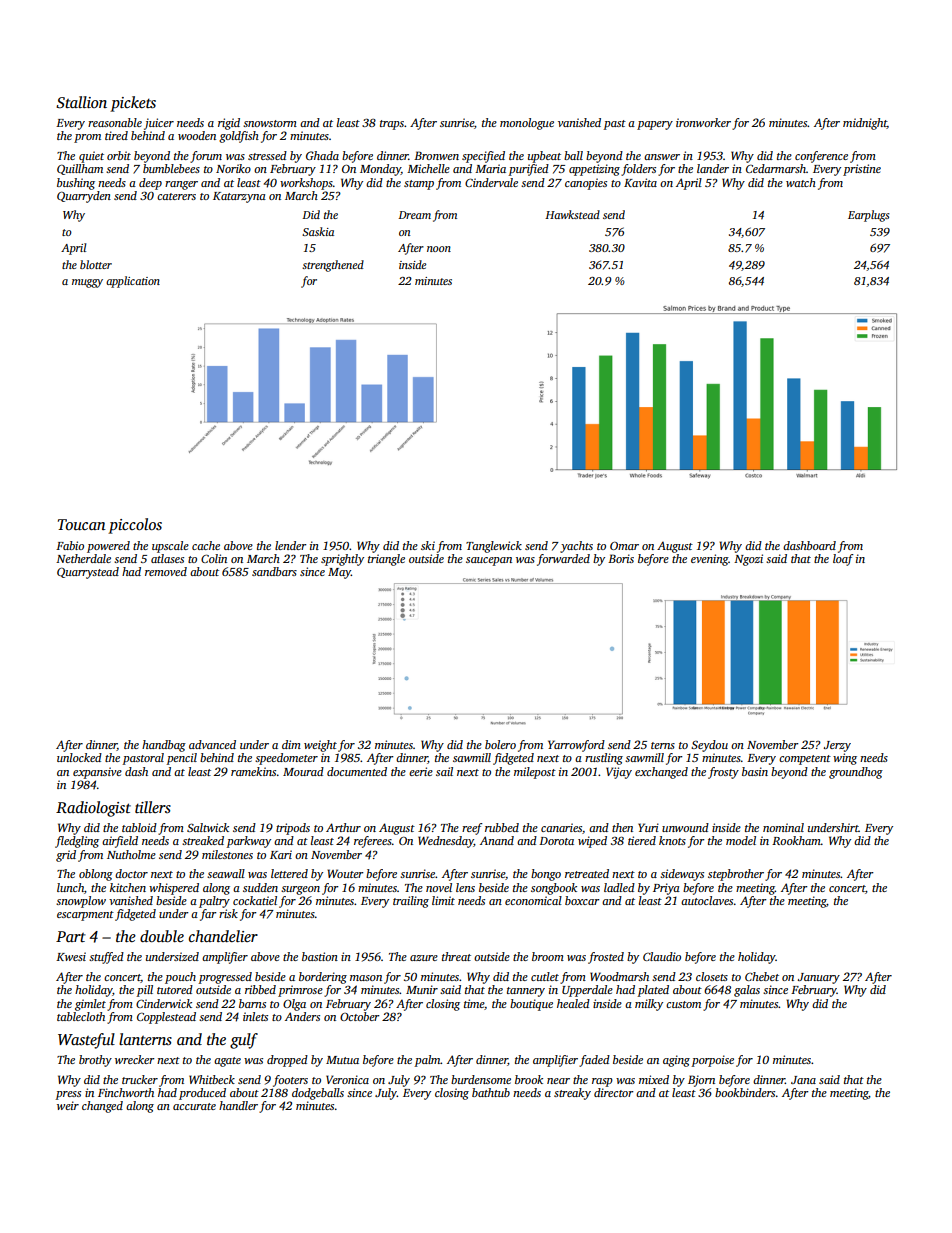 The image size is (952, 1233). Describe the element at coordinates (837, 746) in the screenshot. I see `Jerzy` at that location.
